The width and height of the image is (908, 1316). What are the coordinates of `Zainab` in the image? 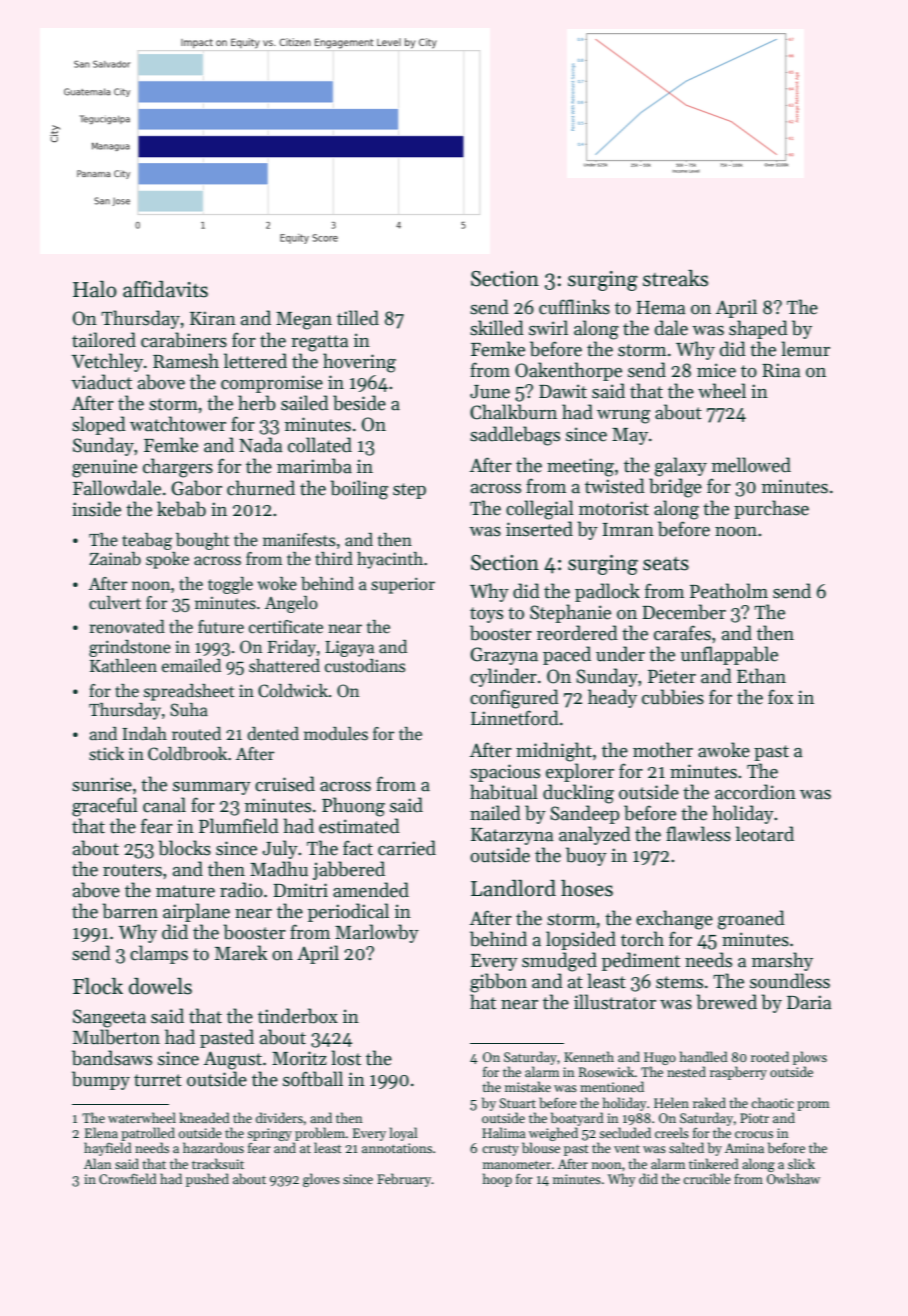 It's located at (115, 559).
